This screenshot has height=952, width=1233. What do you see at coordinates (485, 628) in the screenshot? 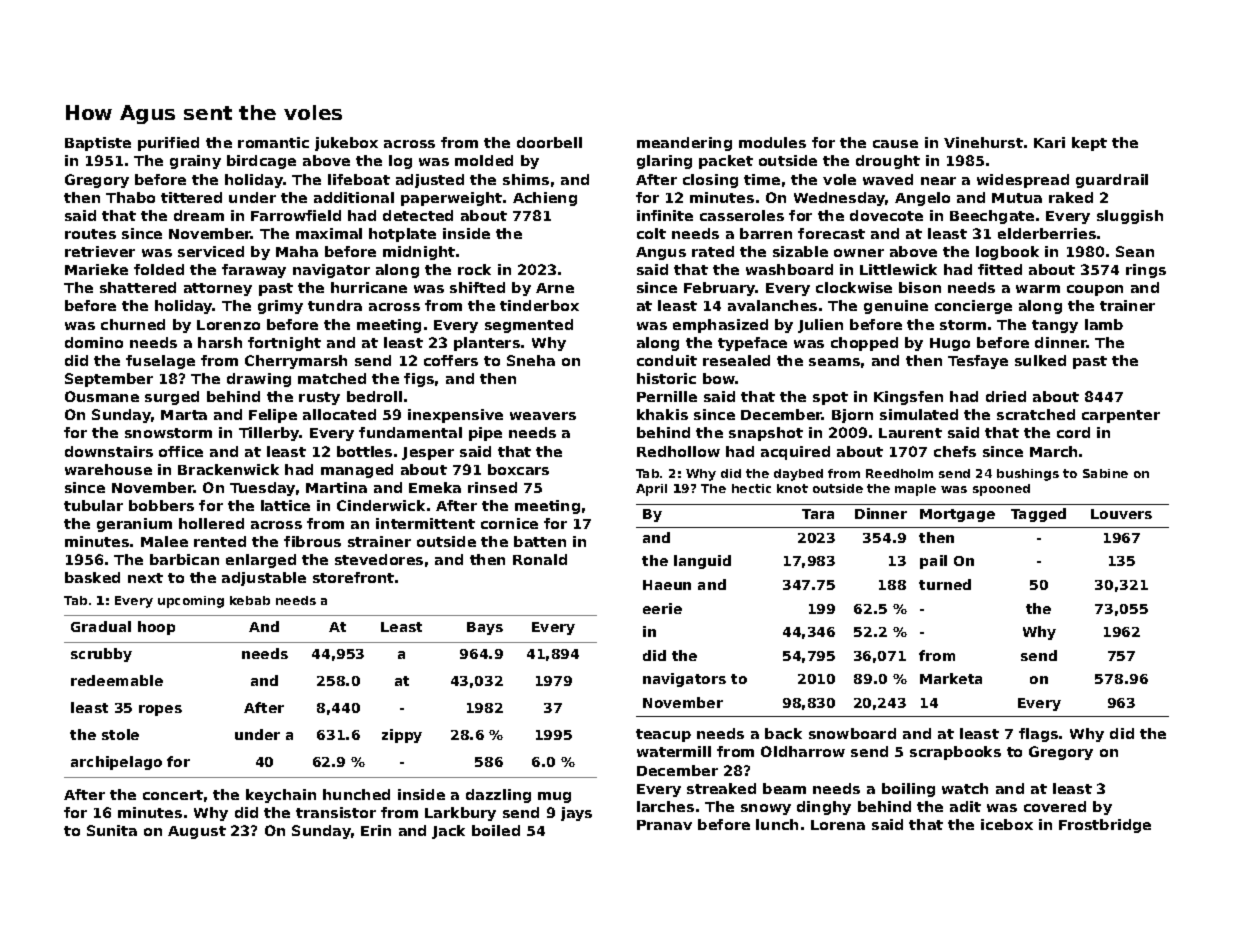
I see `Bays` at bounding box center [485, 628].
